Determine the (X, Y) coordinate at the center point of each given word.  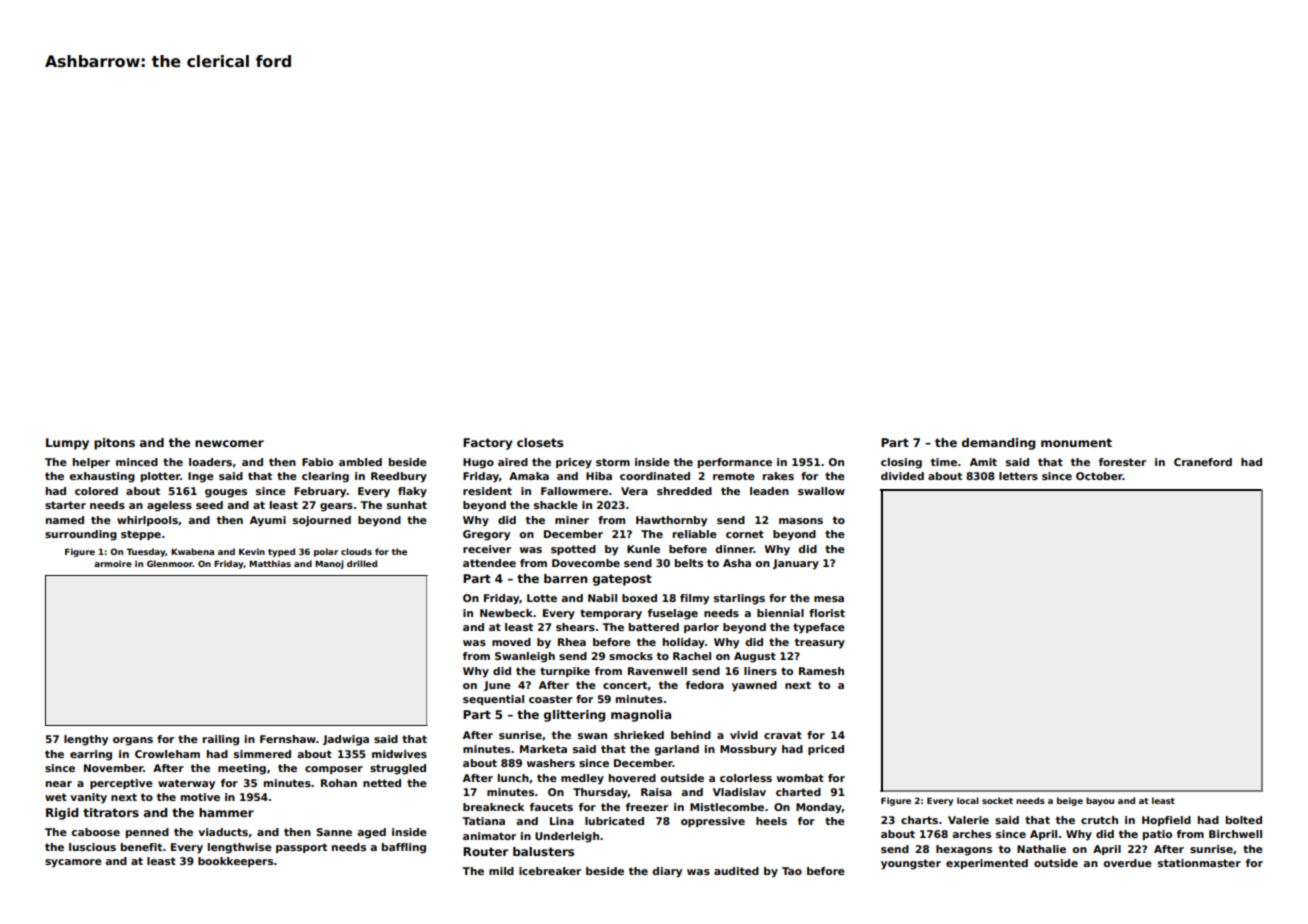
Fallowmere (574, 491)
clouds (356, 551)
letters (1018, 476)
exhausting (102, 477)
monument (1076, 442)
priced (826, 750)
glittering (574, 716)
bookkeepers (235, 862)
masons (801, 521)
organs (133, 741)
